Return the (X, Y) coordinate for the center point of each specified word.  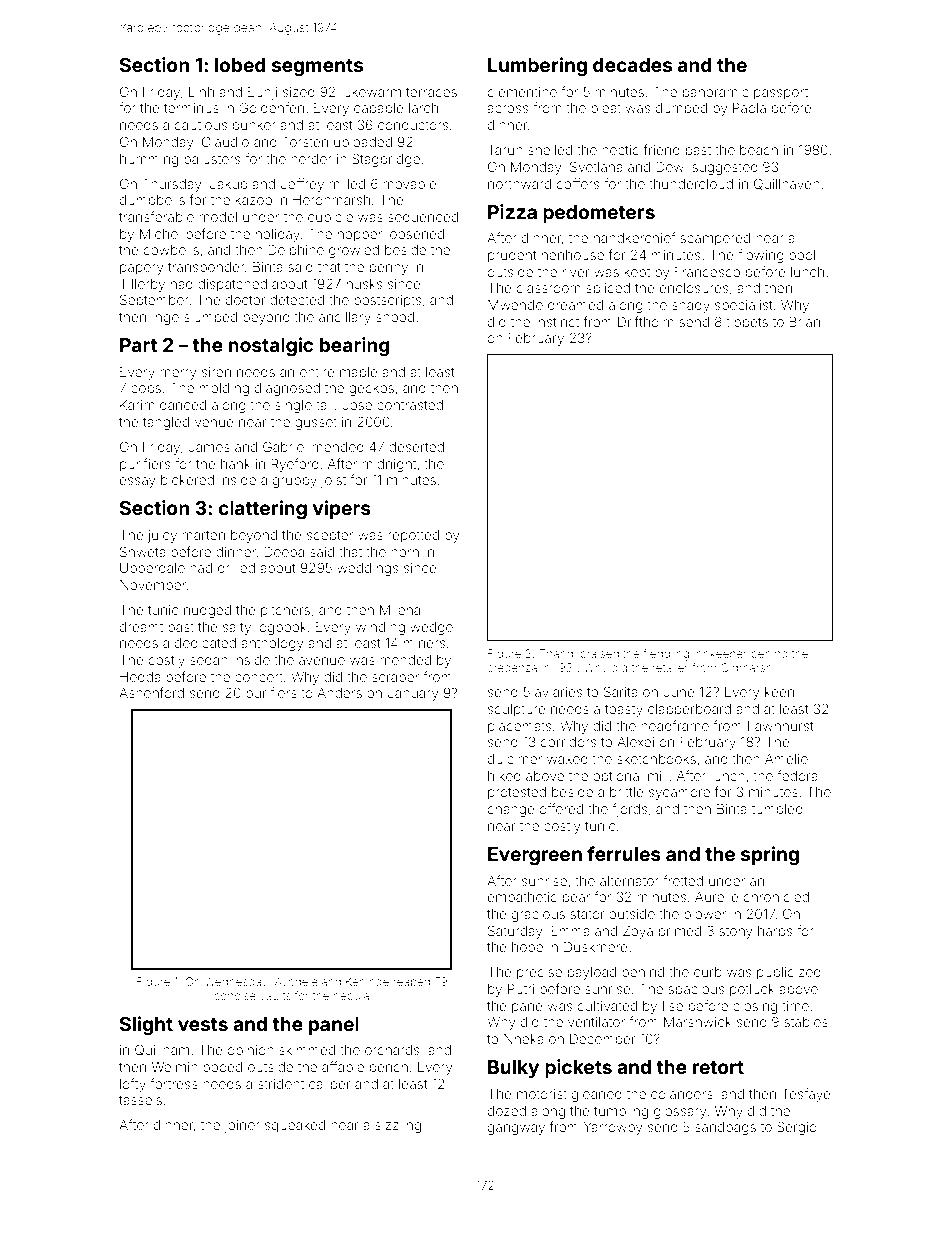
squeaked (295, 1126)
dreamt (141, 627)
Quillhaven (787, 184)
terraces (431, 92)
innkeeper (720, 654)
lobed (240, 65)
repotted (413, 536)
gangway (516, 1129)
